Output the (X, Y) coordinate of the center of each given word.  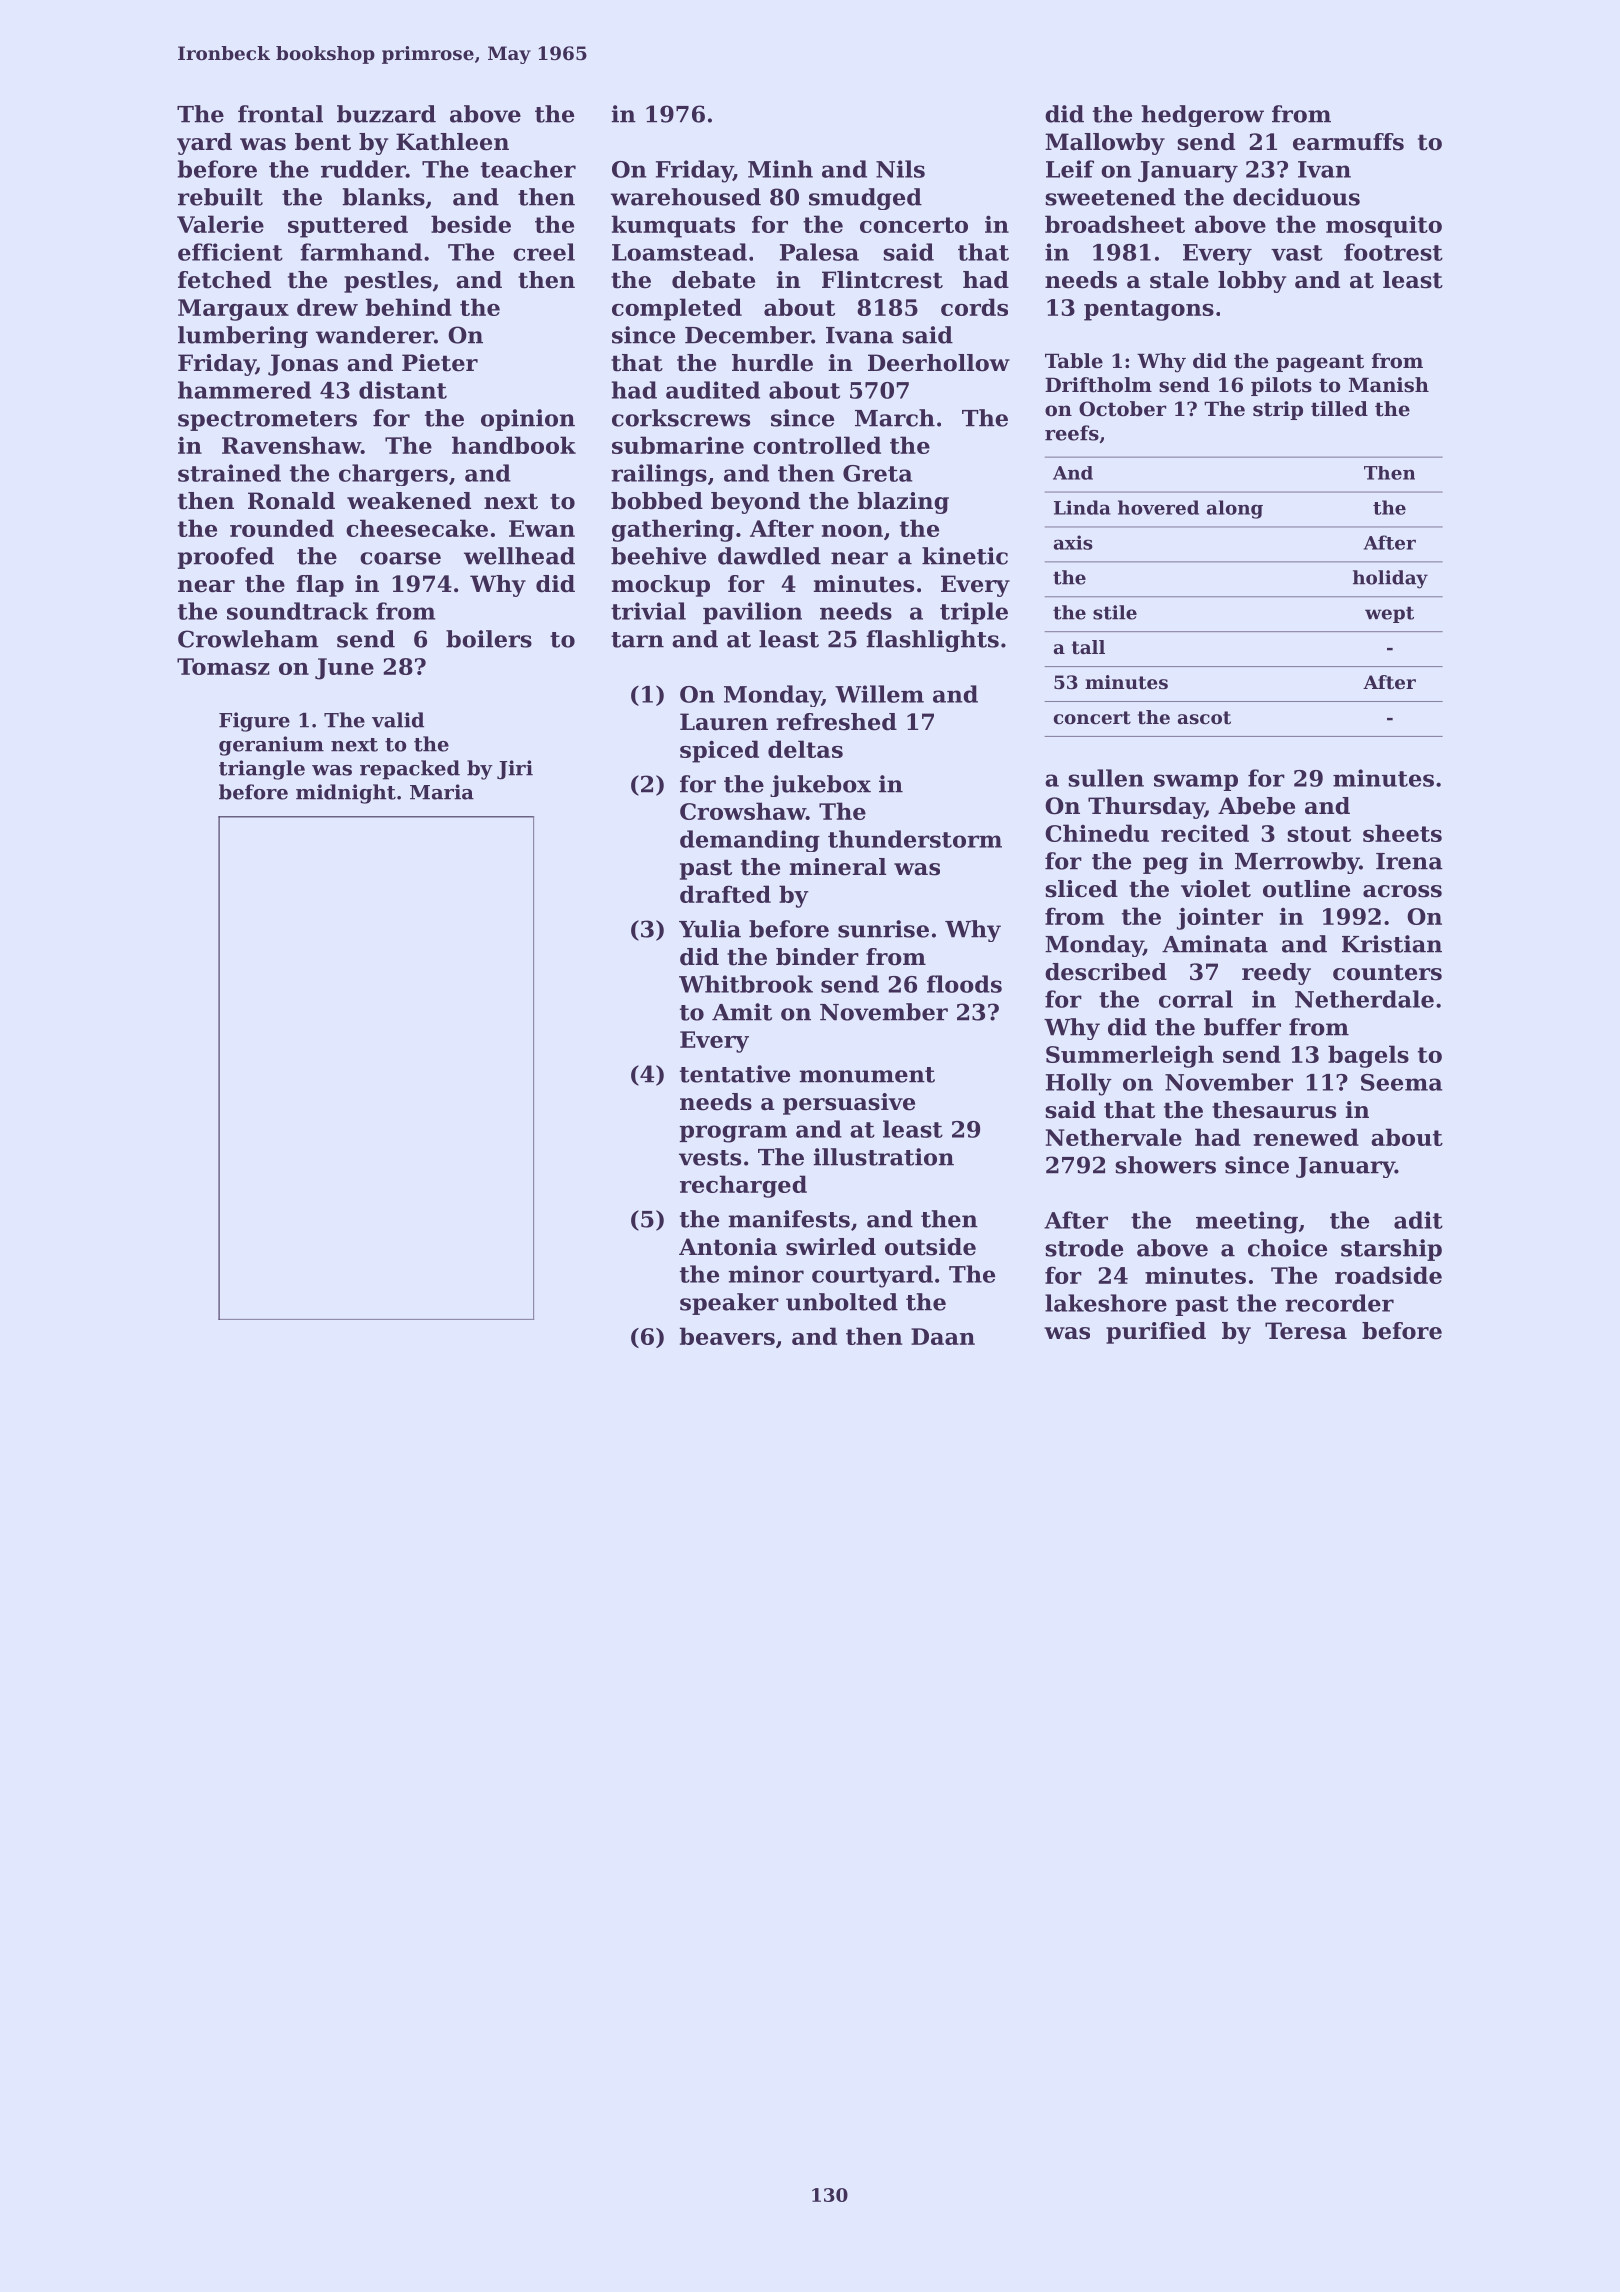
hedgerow (1202, 116)
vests (710, 1158)
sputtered (348, 226)
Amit (742, 1012)
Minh (780, 169)
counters (1387, 972)
